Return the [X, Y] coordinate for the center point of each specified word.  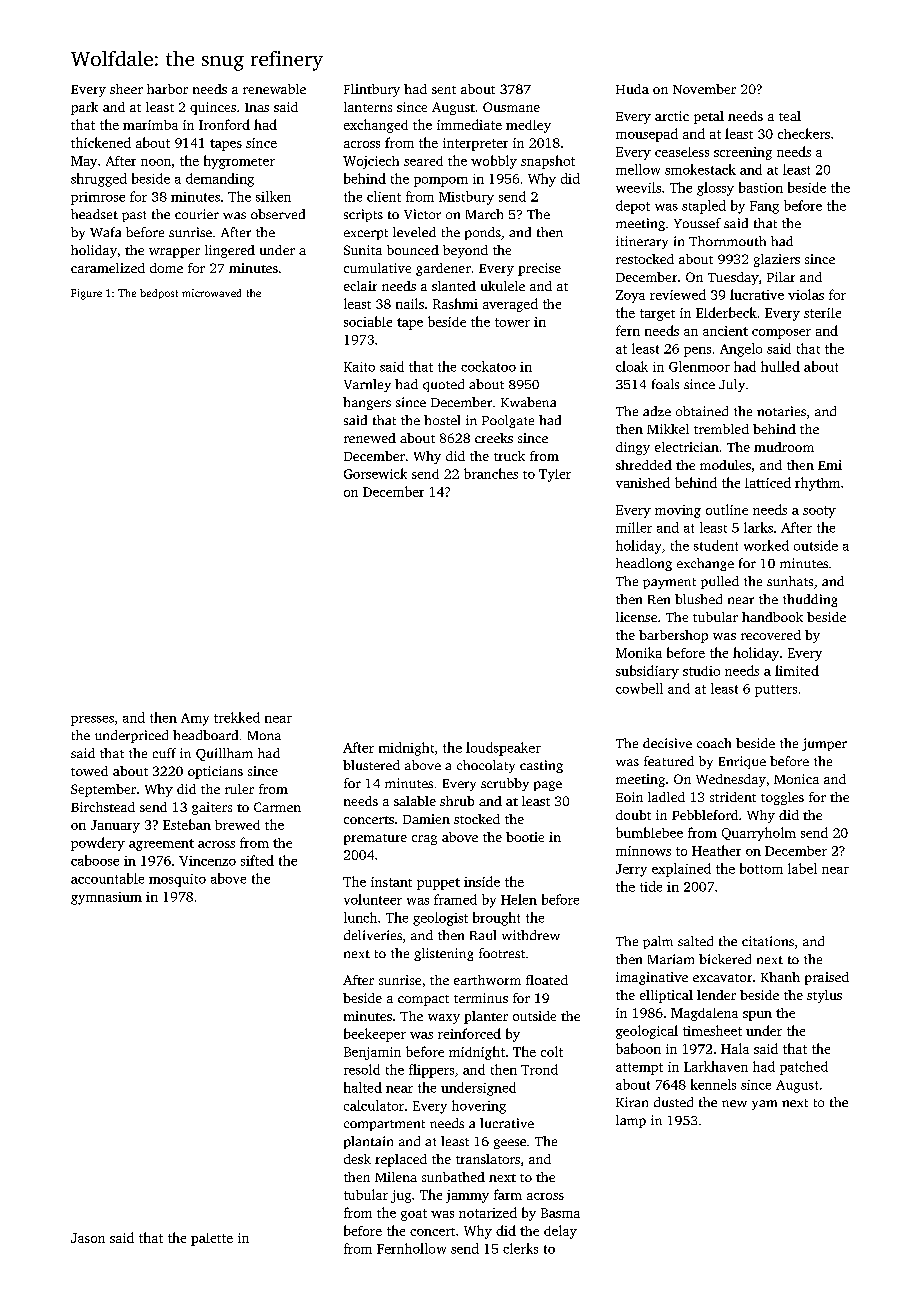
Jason [88, 1238]
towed [89, 771]
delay [560, 1232]
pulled [720, 582]
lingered [230, 251]
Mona [264, 735]
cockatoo [488, 366]
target [657, 315]
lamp [631, 1121]
